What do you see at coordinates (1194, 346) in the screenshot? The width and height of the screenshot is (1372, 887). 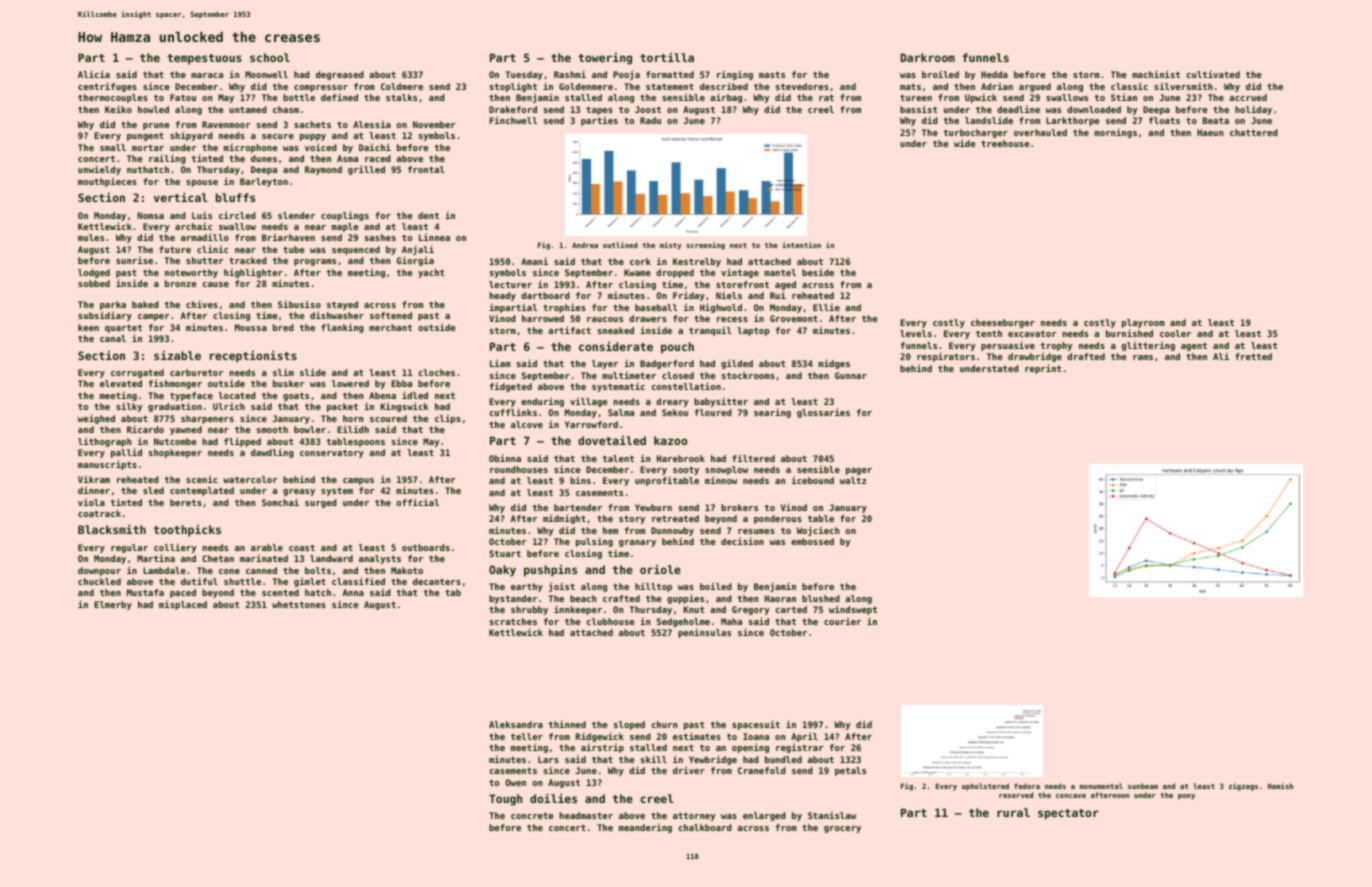 I see `agent` at bounding box center [1194, 346].
